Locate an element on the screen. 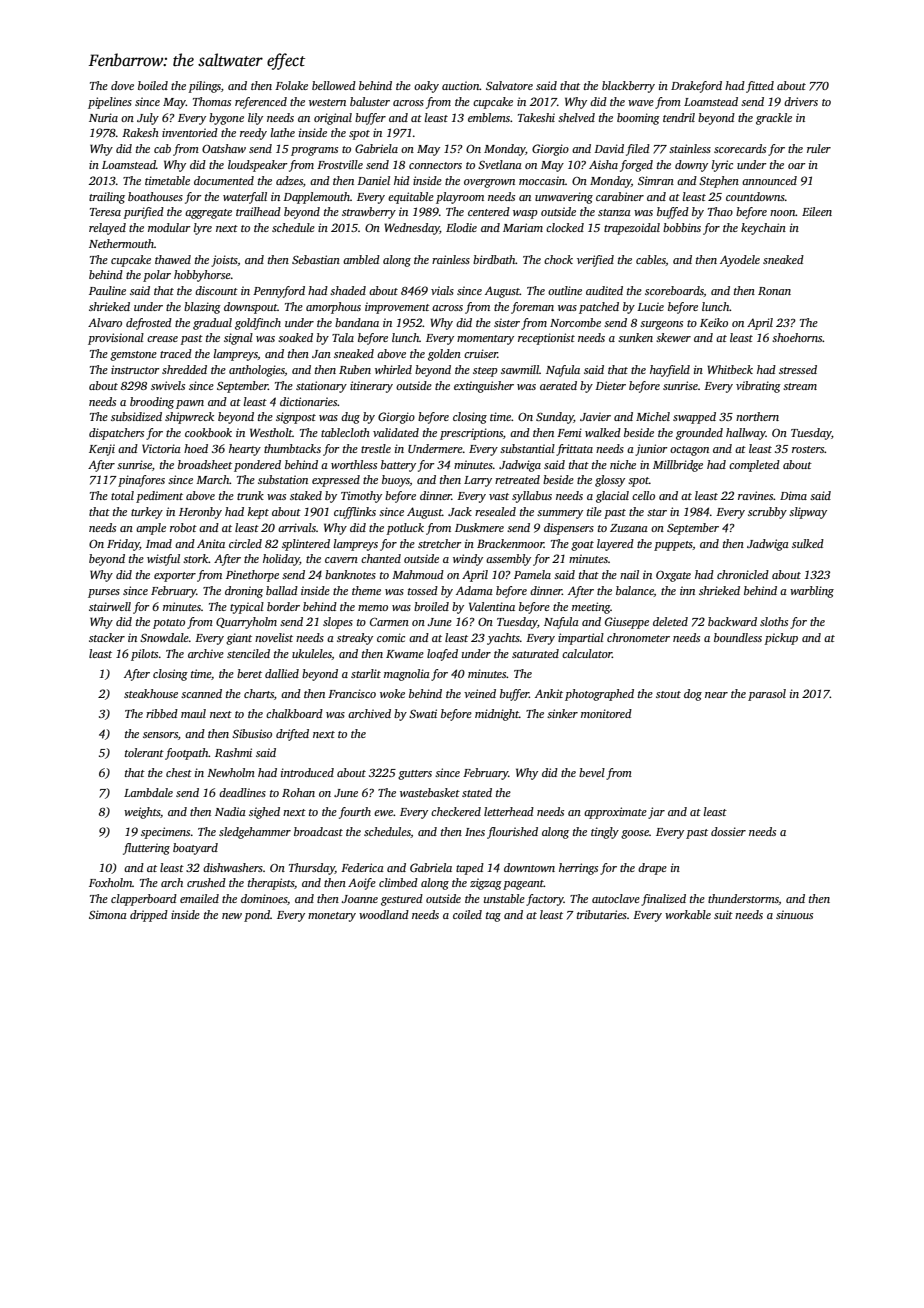  improvement is located at coordinates (397, 308).
